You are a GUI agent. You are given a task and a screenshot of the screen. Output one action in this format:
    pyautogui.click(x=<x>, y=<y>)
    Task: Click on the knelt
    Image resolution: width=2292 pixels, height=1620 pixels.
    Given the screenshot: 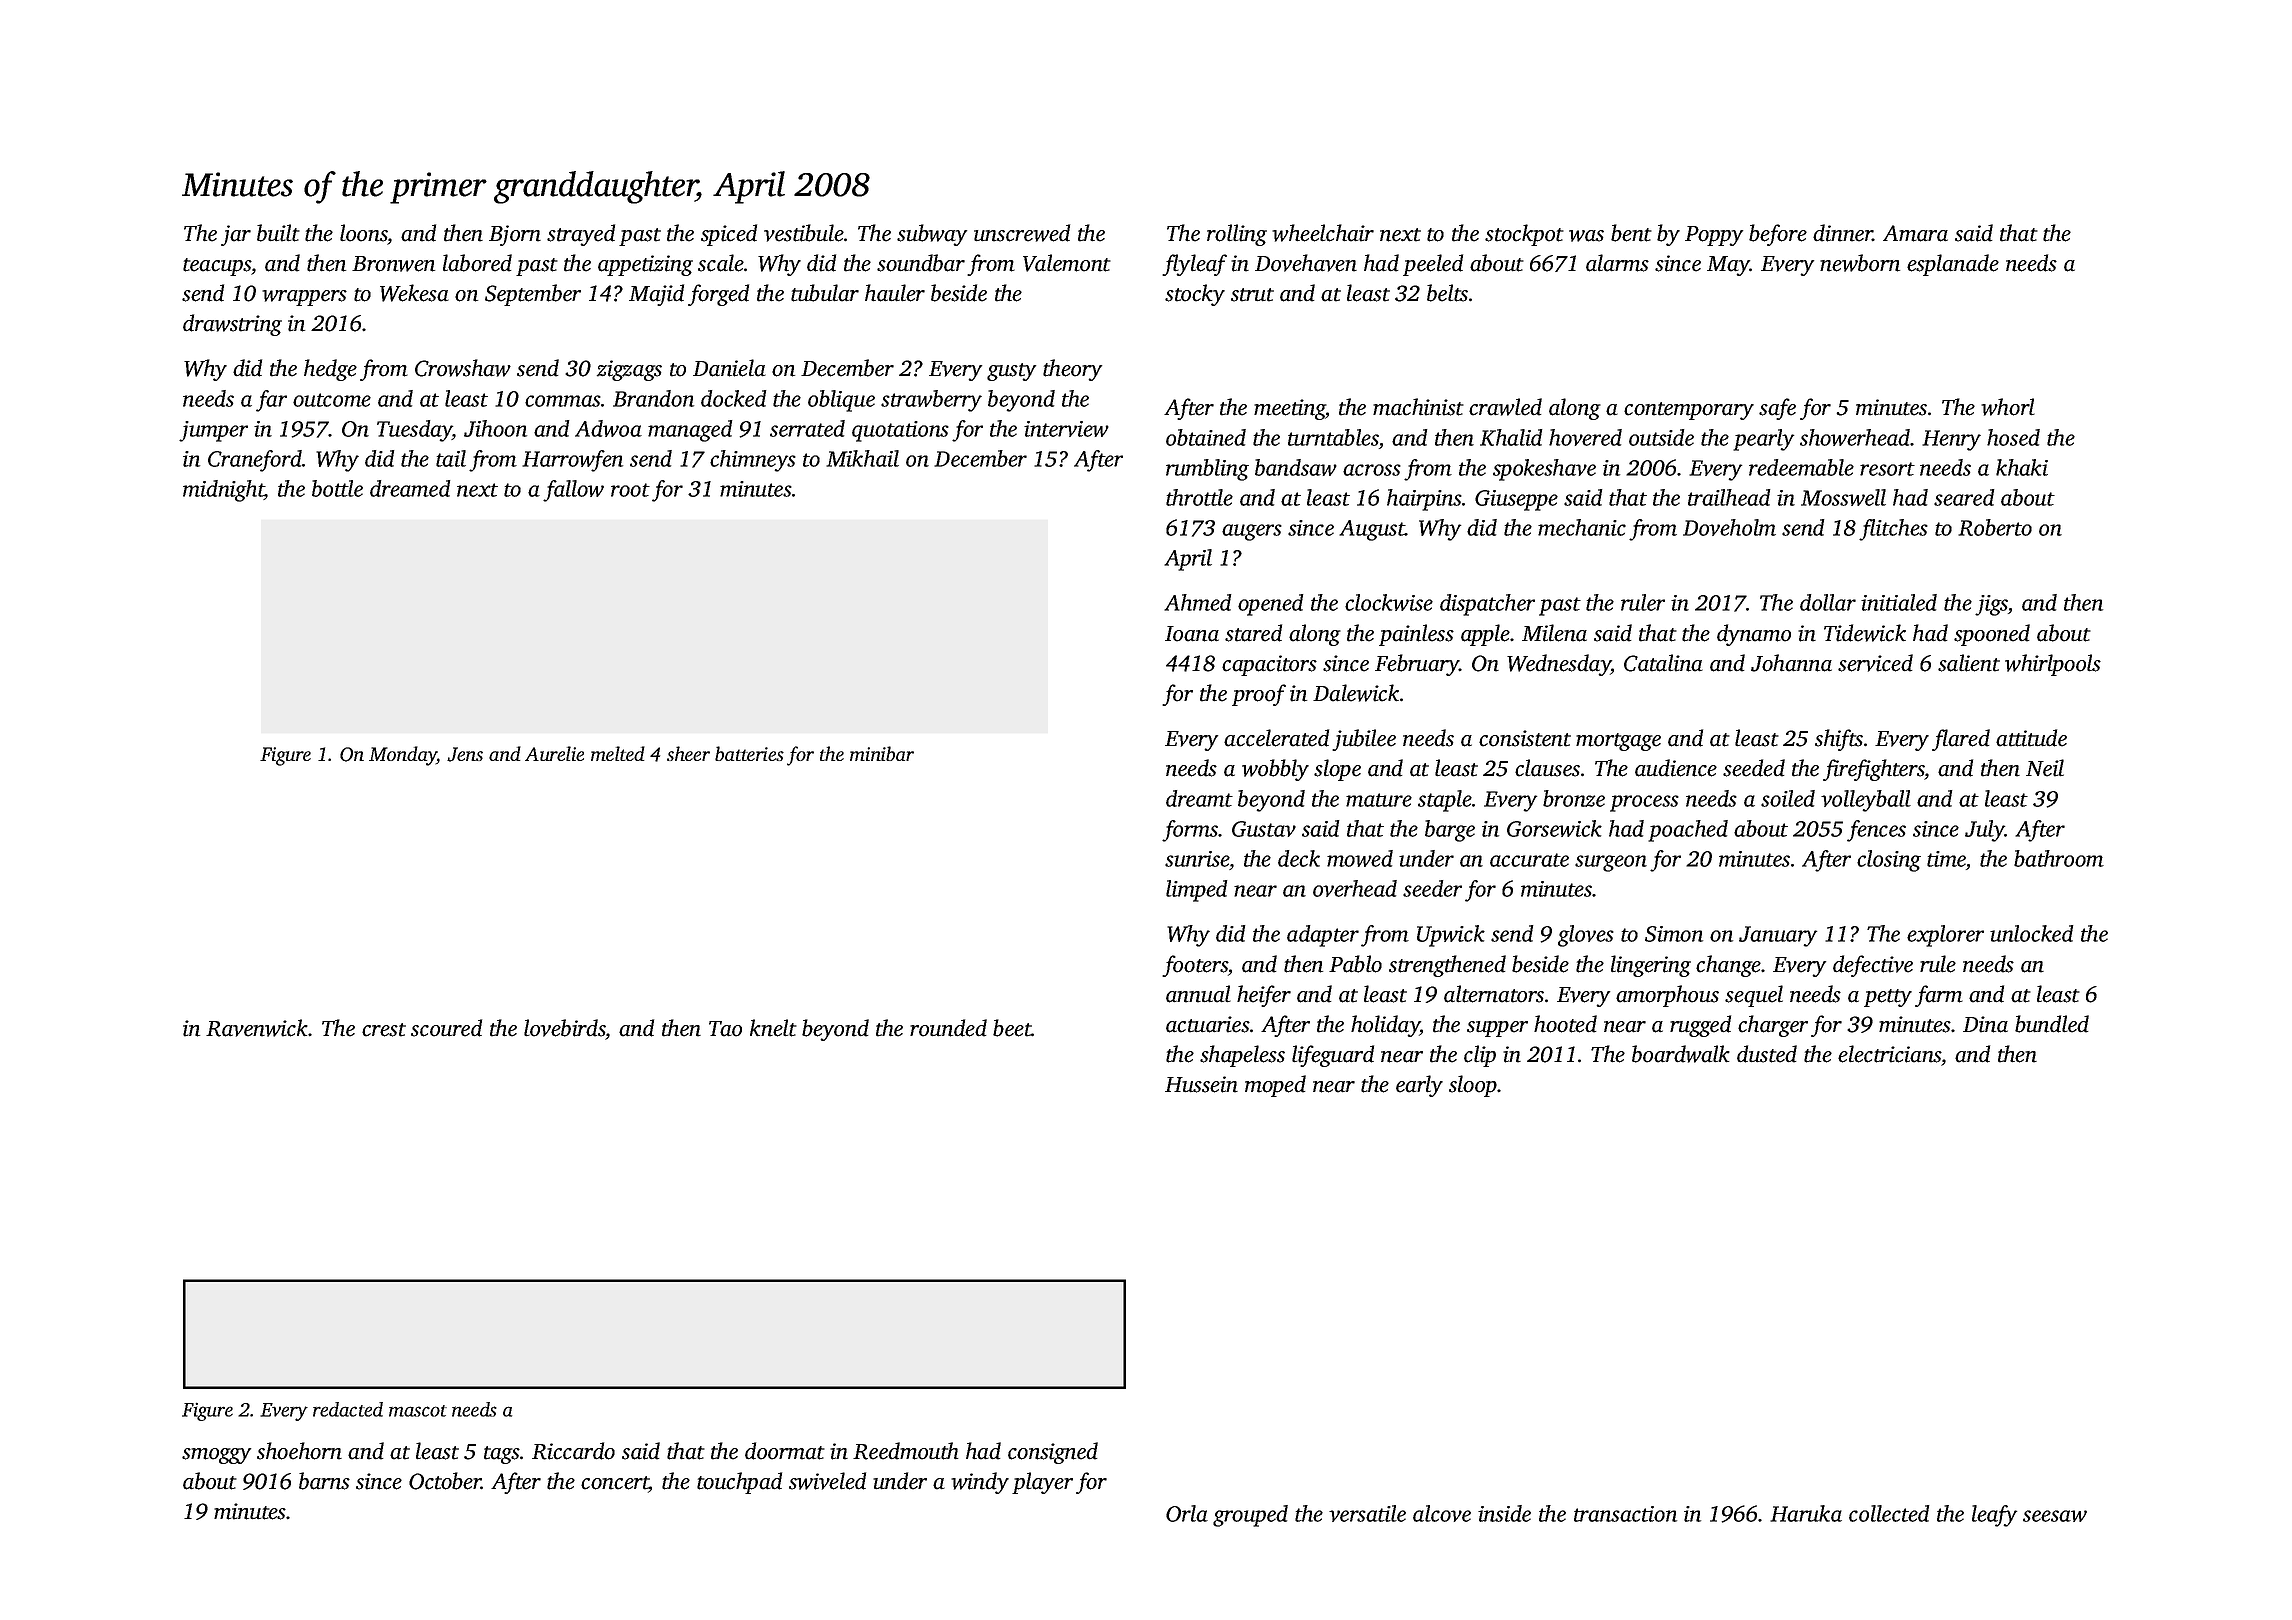 What is the action you would take?
    pyautogui.click(x=773, y=1028)
